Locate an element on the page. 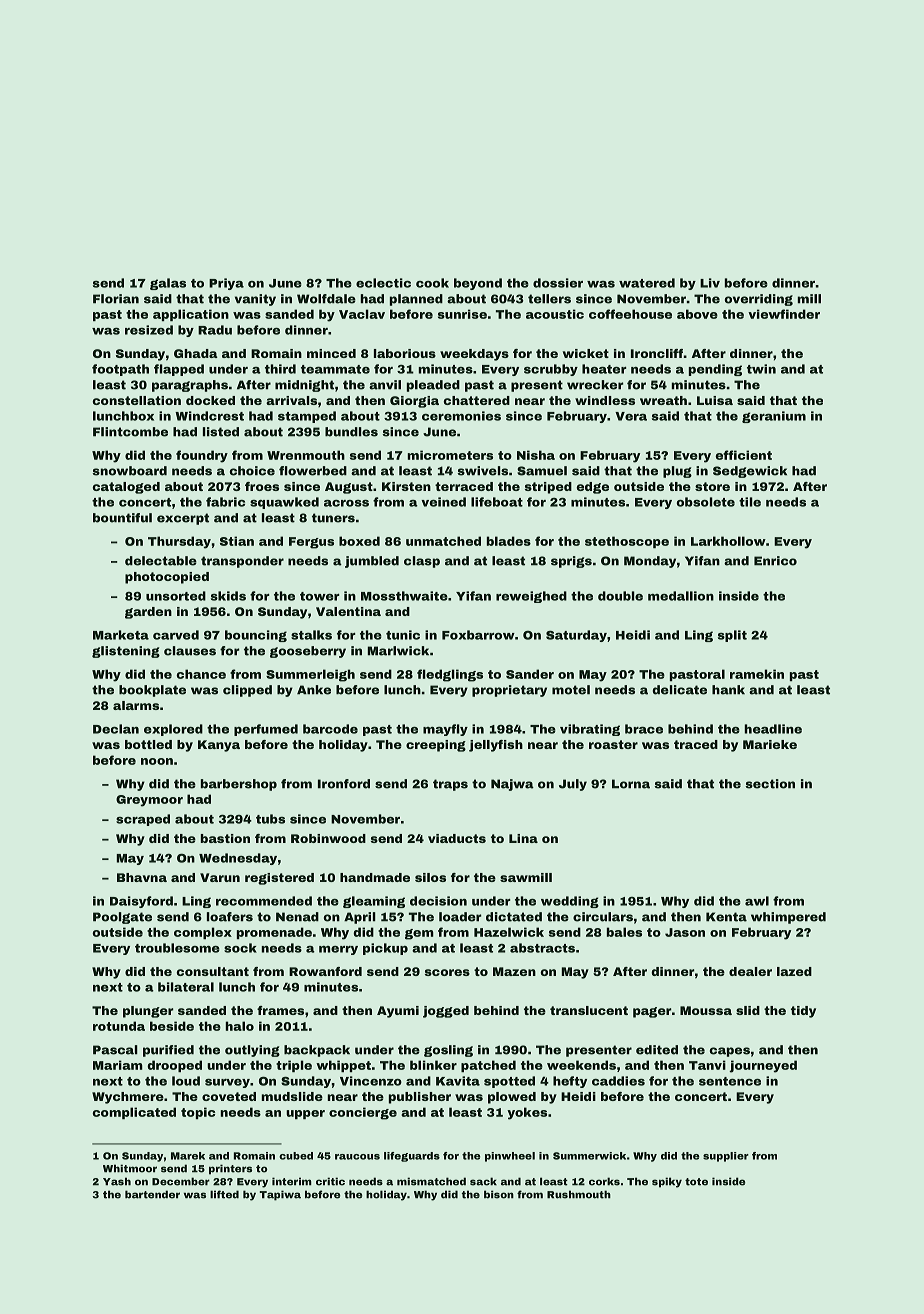 The height and width of the image is (1314, 924). journeyed is located at coordinates (763, 1066).
